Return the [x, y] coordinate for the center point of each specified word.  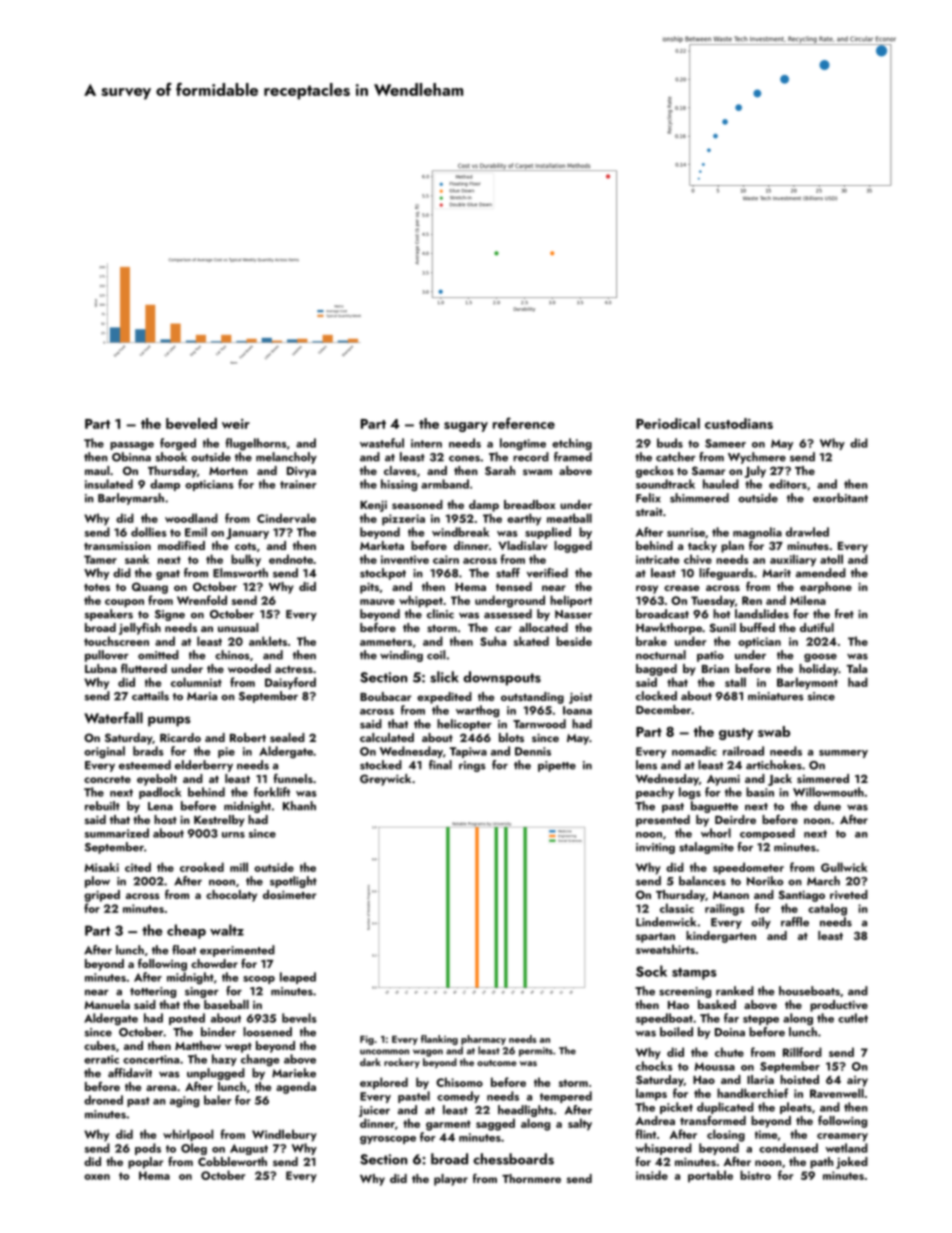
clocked [656, 696]
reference [524, 423]
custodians [739, 423]
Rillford [802, 1052]
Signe [170, 615]
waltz [227, 930]
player [451, 1180]
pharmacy [483, 1040]
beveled [191, 423]
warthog [477, 711]
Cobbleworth [232, 1161]
